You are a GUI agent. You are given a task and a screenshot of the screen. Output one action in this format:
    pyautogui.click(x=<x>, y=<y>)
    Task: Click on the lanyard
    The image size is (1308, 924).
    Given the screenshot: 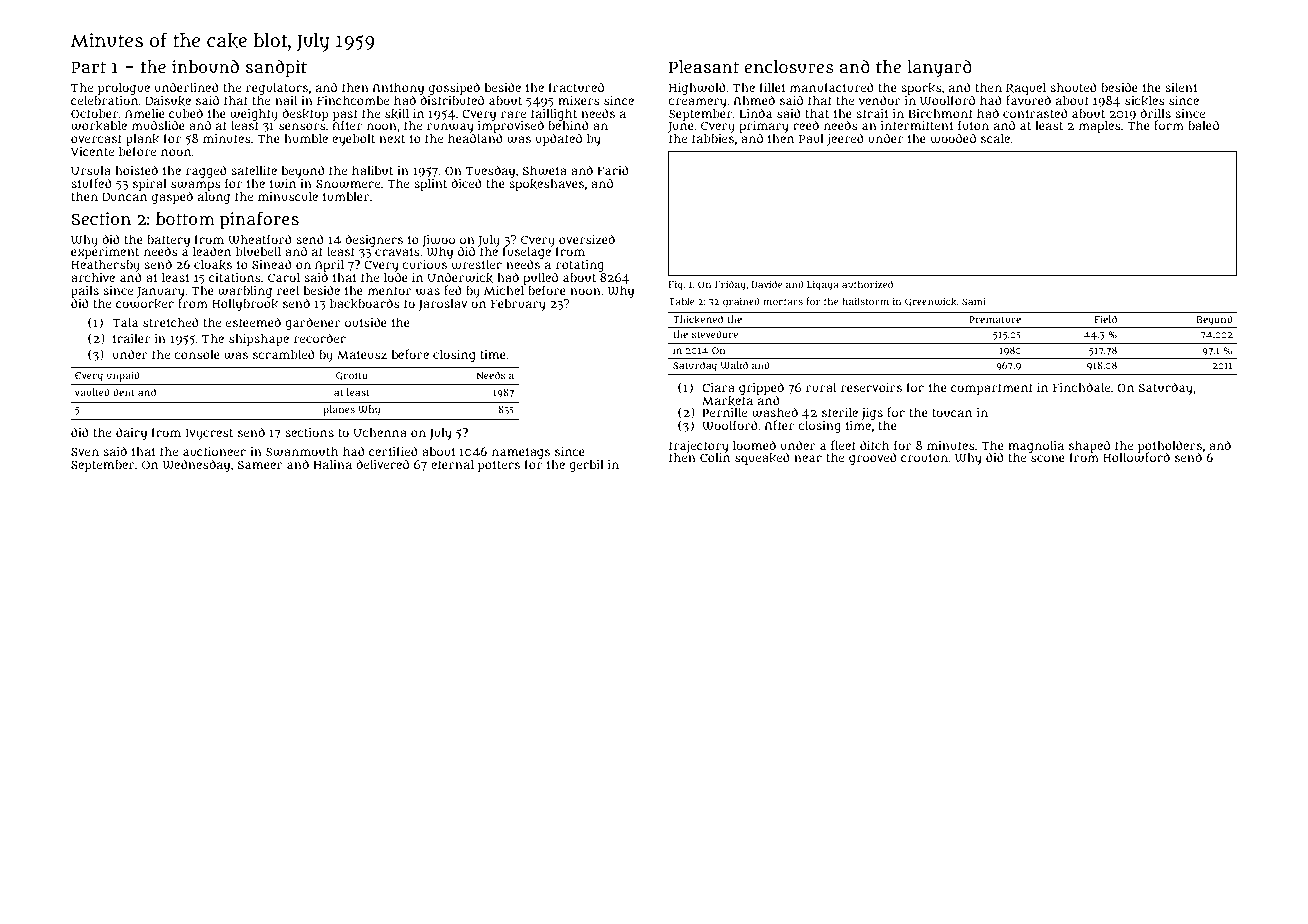 What is the action you would take?
    pyautogui.click(x=939, y=69)
